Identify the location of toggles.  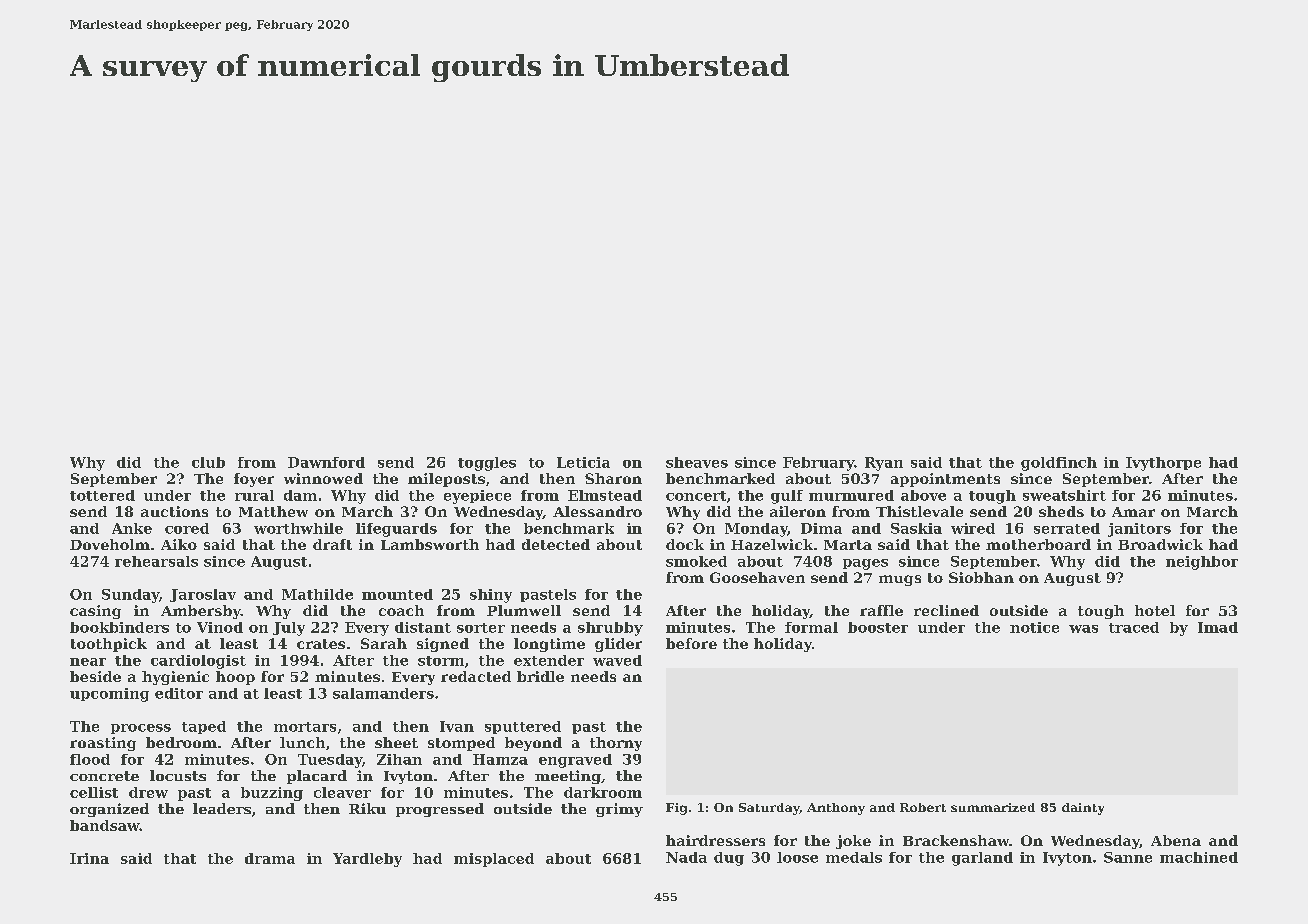
(487, 464).
